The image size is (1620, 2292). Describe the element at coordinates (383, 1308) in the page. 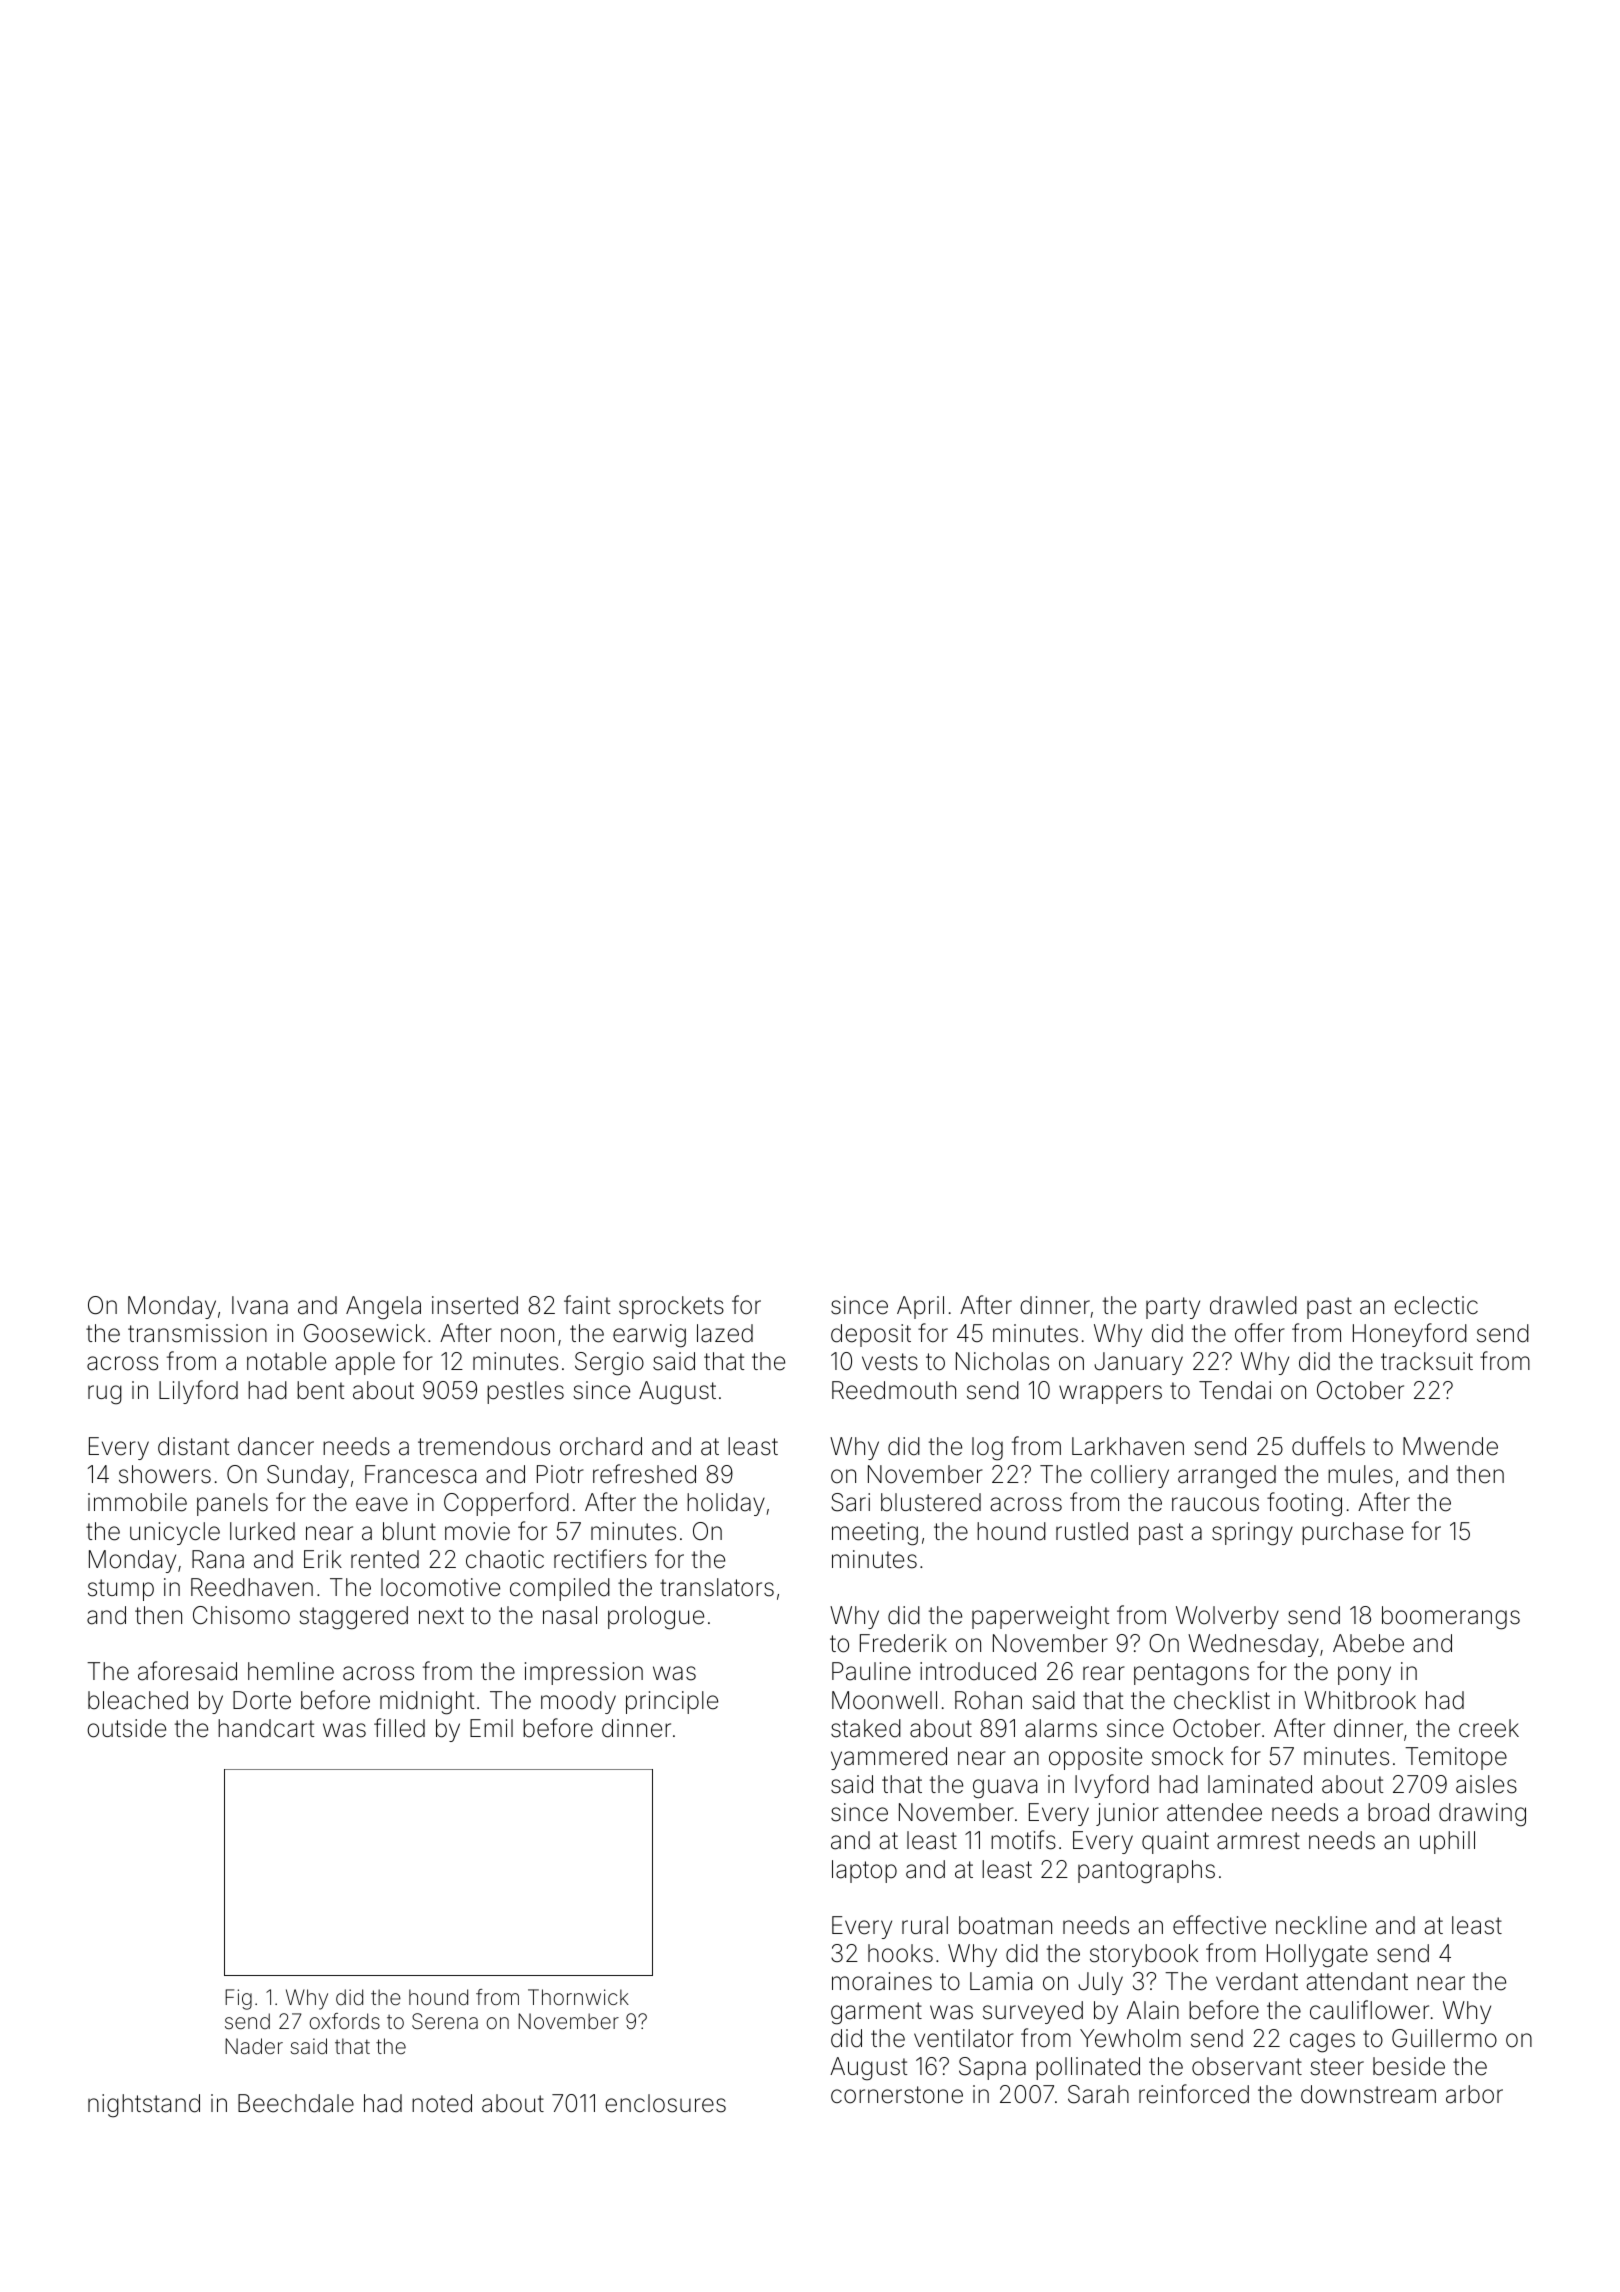

I see `Angela` at that location.
